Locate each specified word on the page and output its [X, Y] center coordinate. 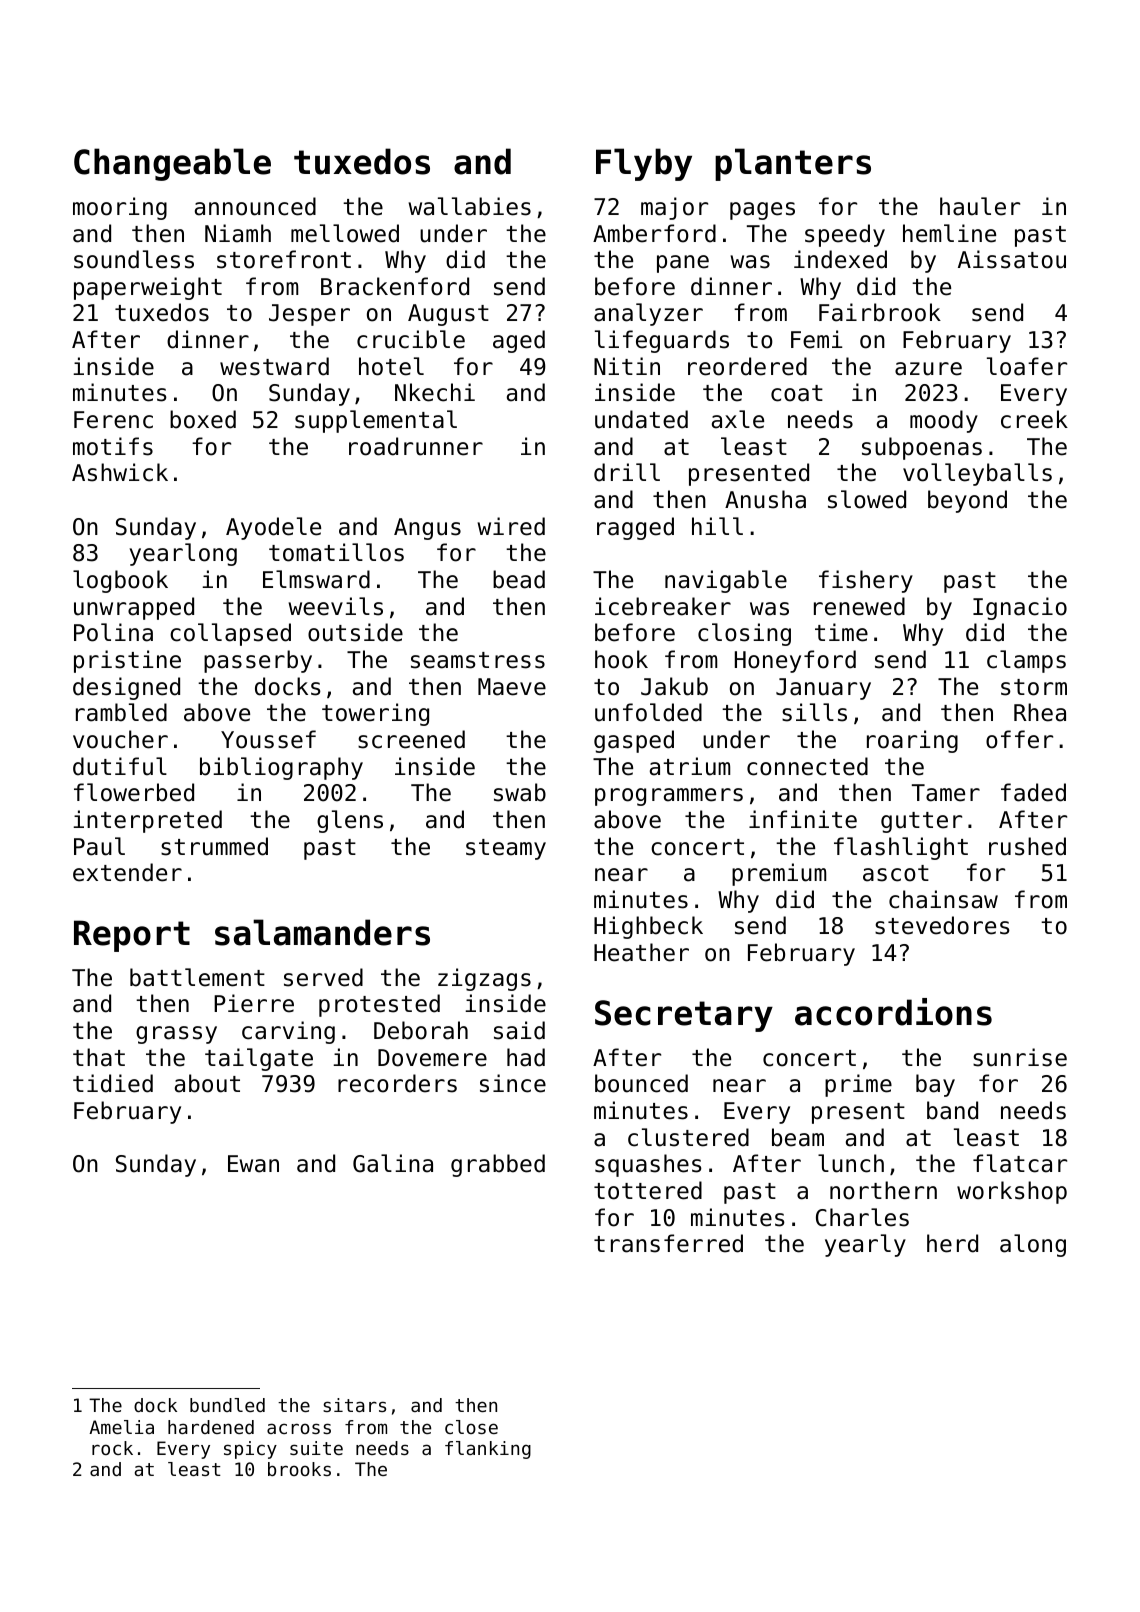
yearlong [183, 554]
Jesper [309, 315]
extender [127, 872]
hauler [980, 206]
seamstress [478, 660]
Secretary [684, 1016]
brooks [299, 1469]
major [674, 208]
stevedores [942, 925]
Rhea [1040, 712]
